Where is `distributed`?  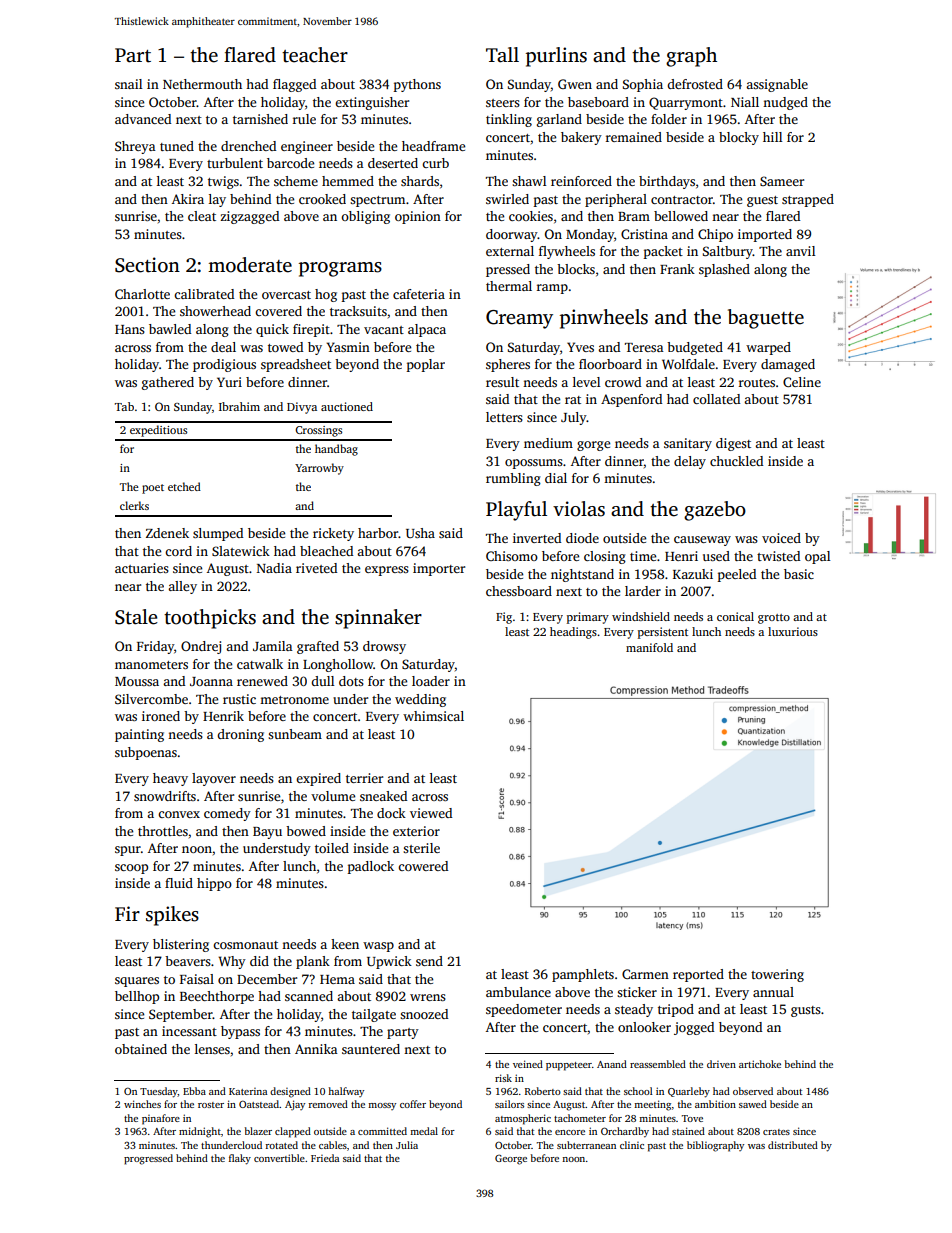 distributed is located at coordinates (793, 1145).
